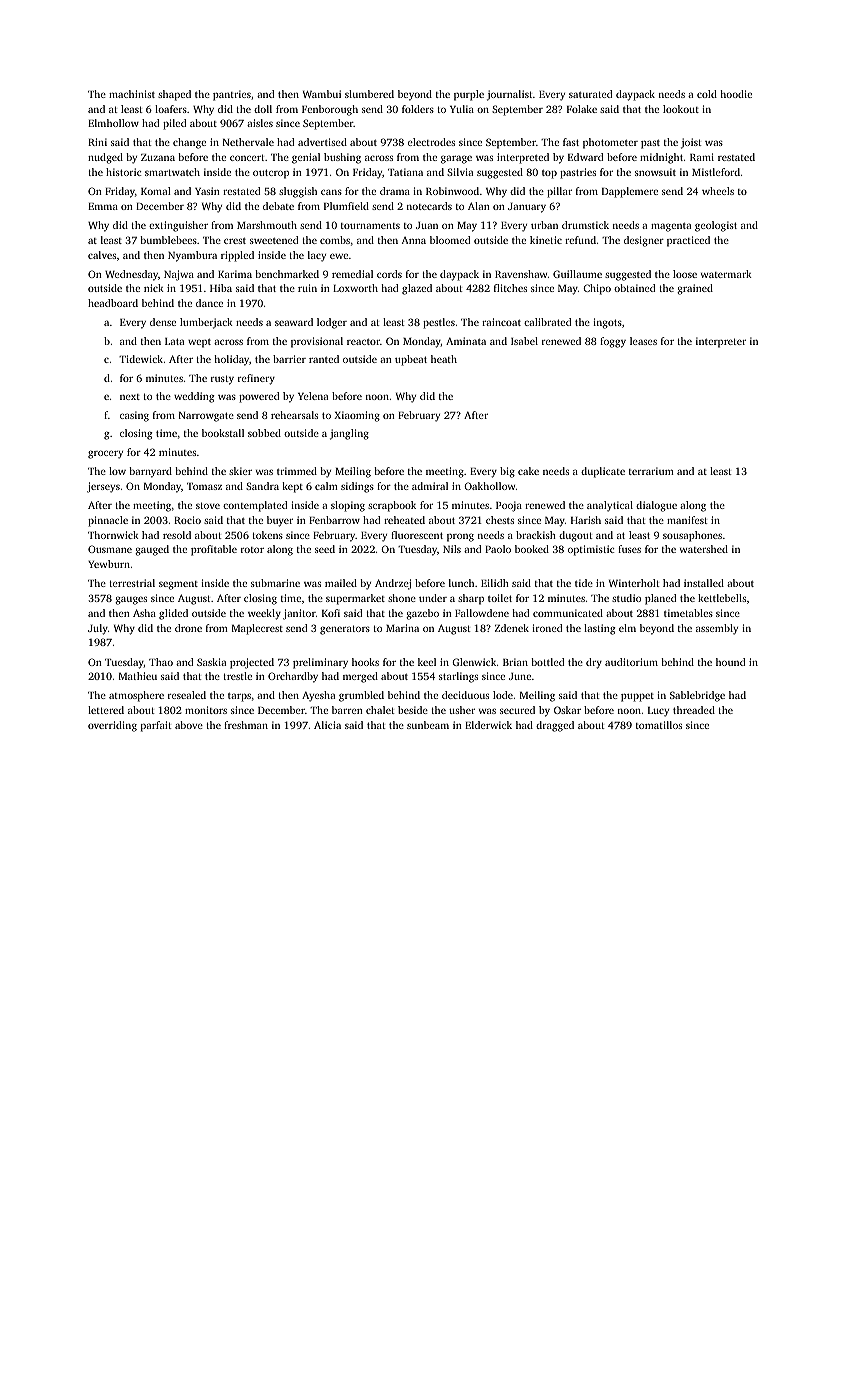  Describe the element at coordinates (716, 172) in the document. I see `Mistleford` at that location.
